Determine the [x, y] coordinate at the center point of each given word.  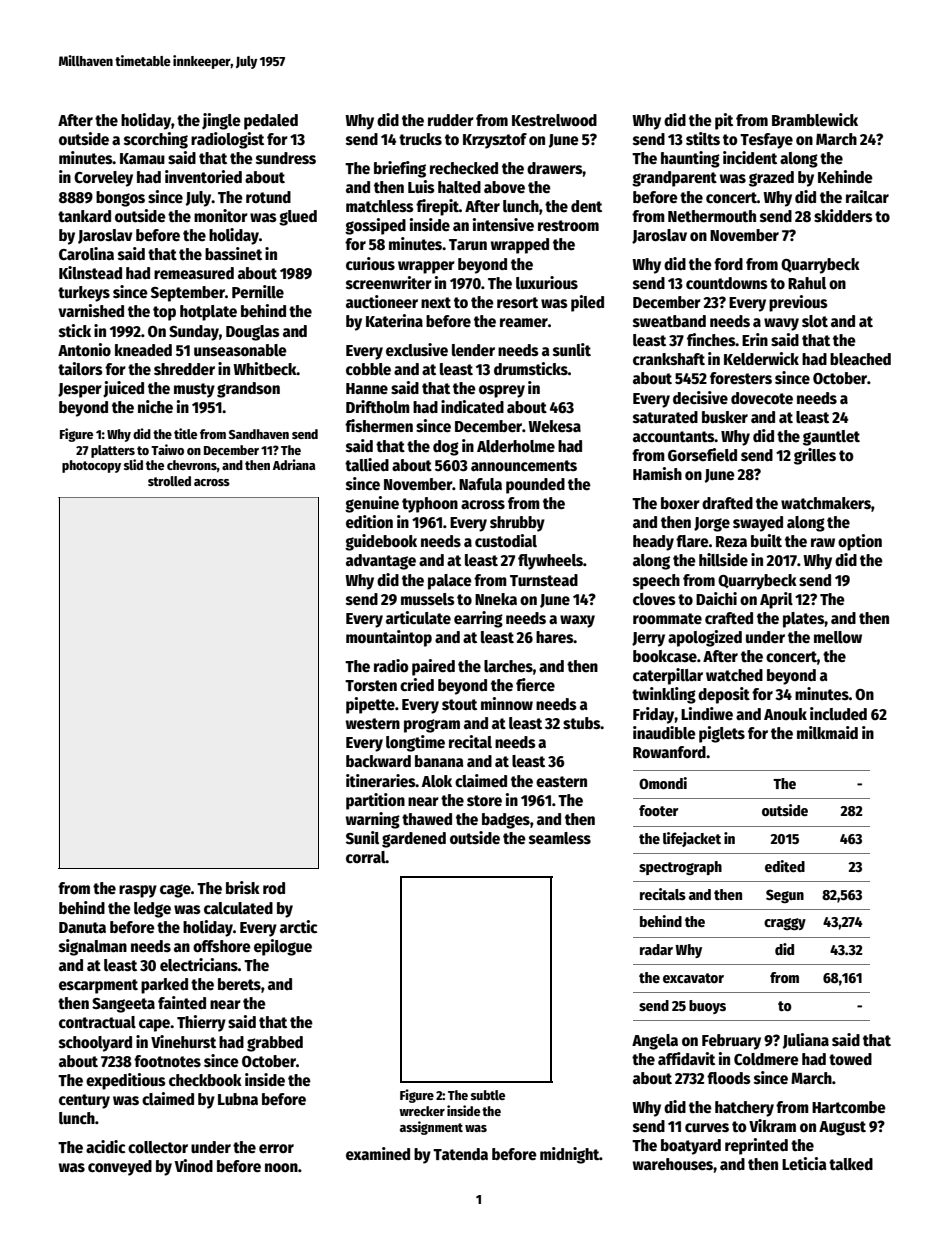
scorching [156, 140]
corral [366, 857]
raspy [138, 891]
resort [517, 302]
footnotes [167, 1061]
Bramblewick [815, 120]
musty [194, 390]
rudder [451, 120]
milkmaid [827, 732]
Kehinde [845, 176]
